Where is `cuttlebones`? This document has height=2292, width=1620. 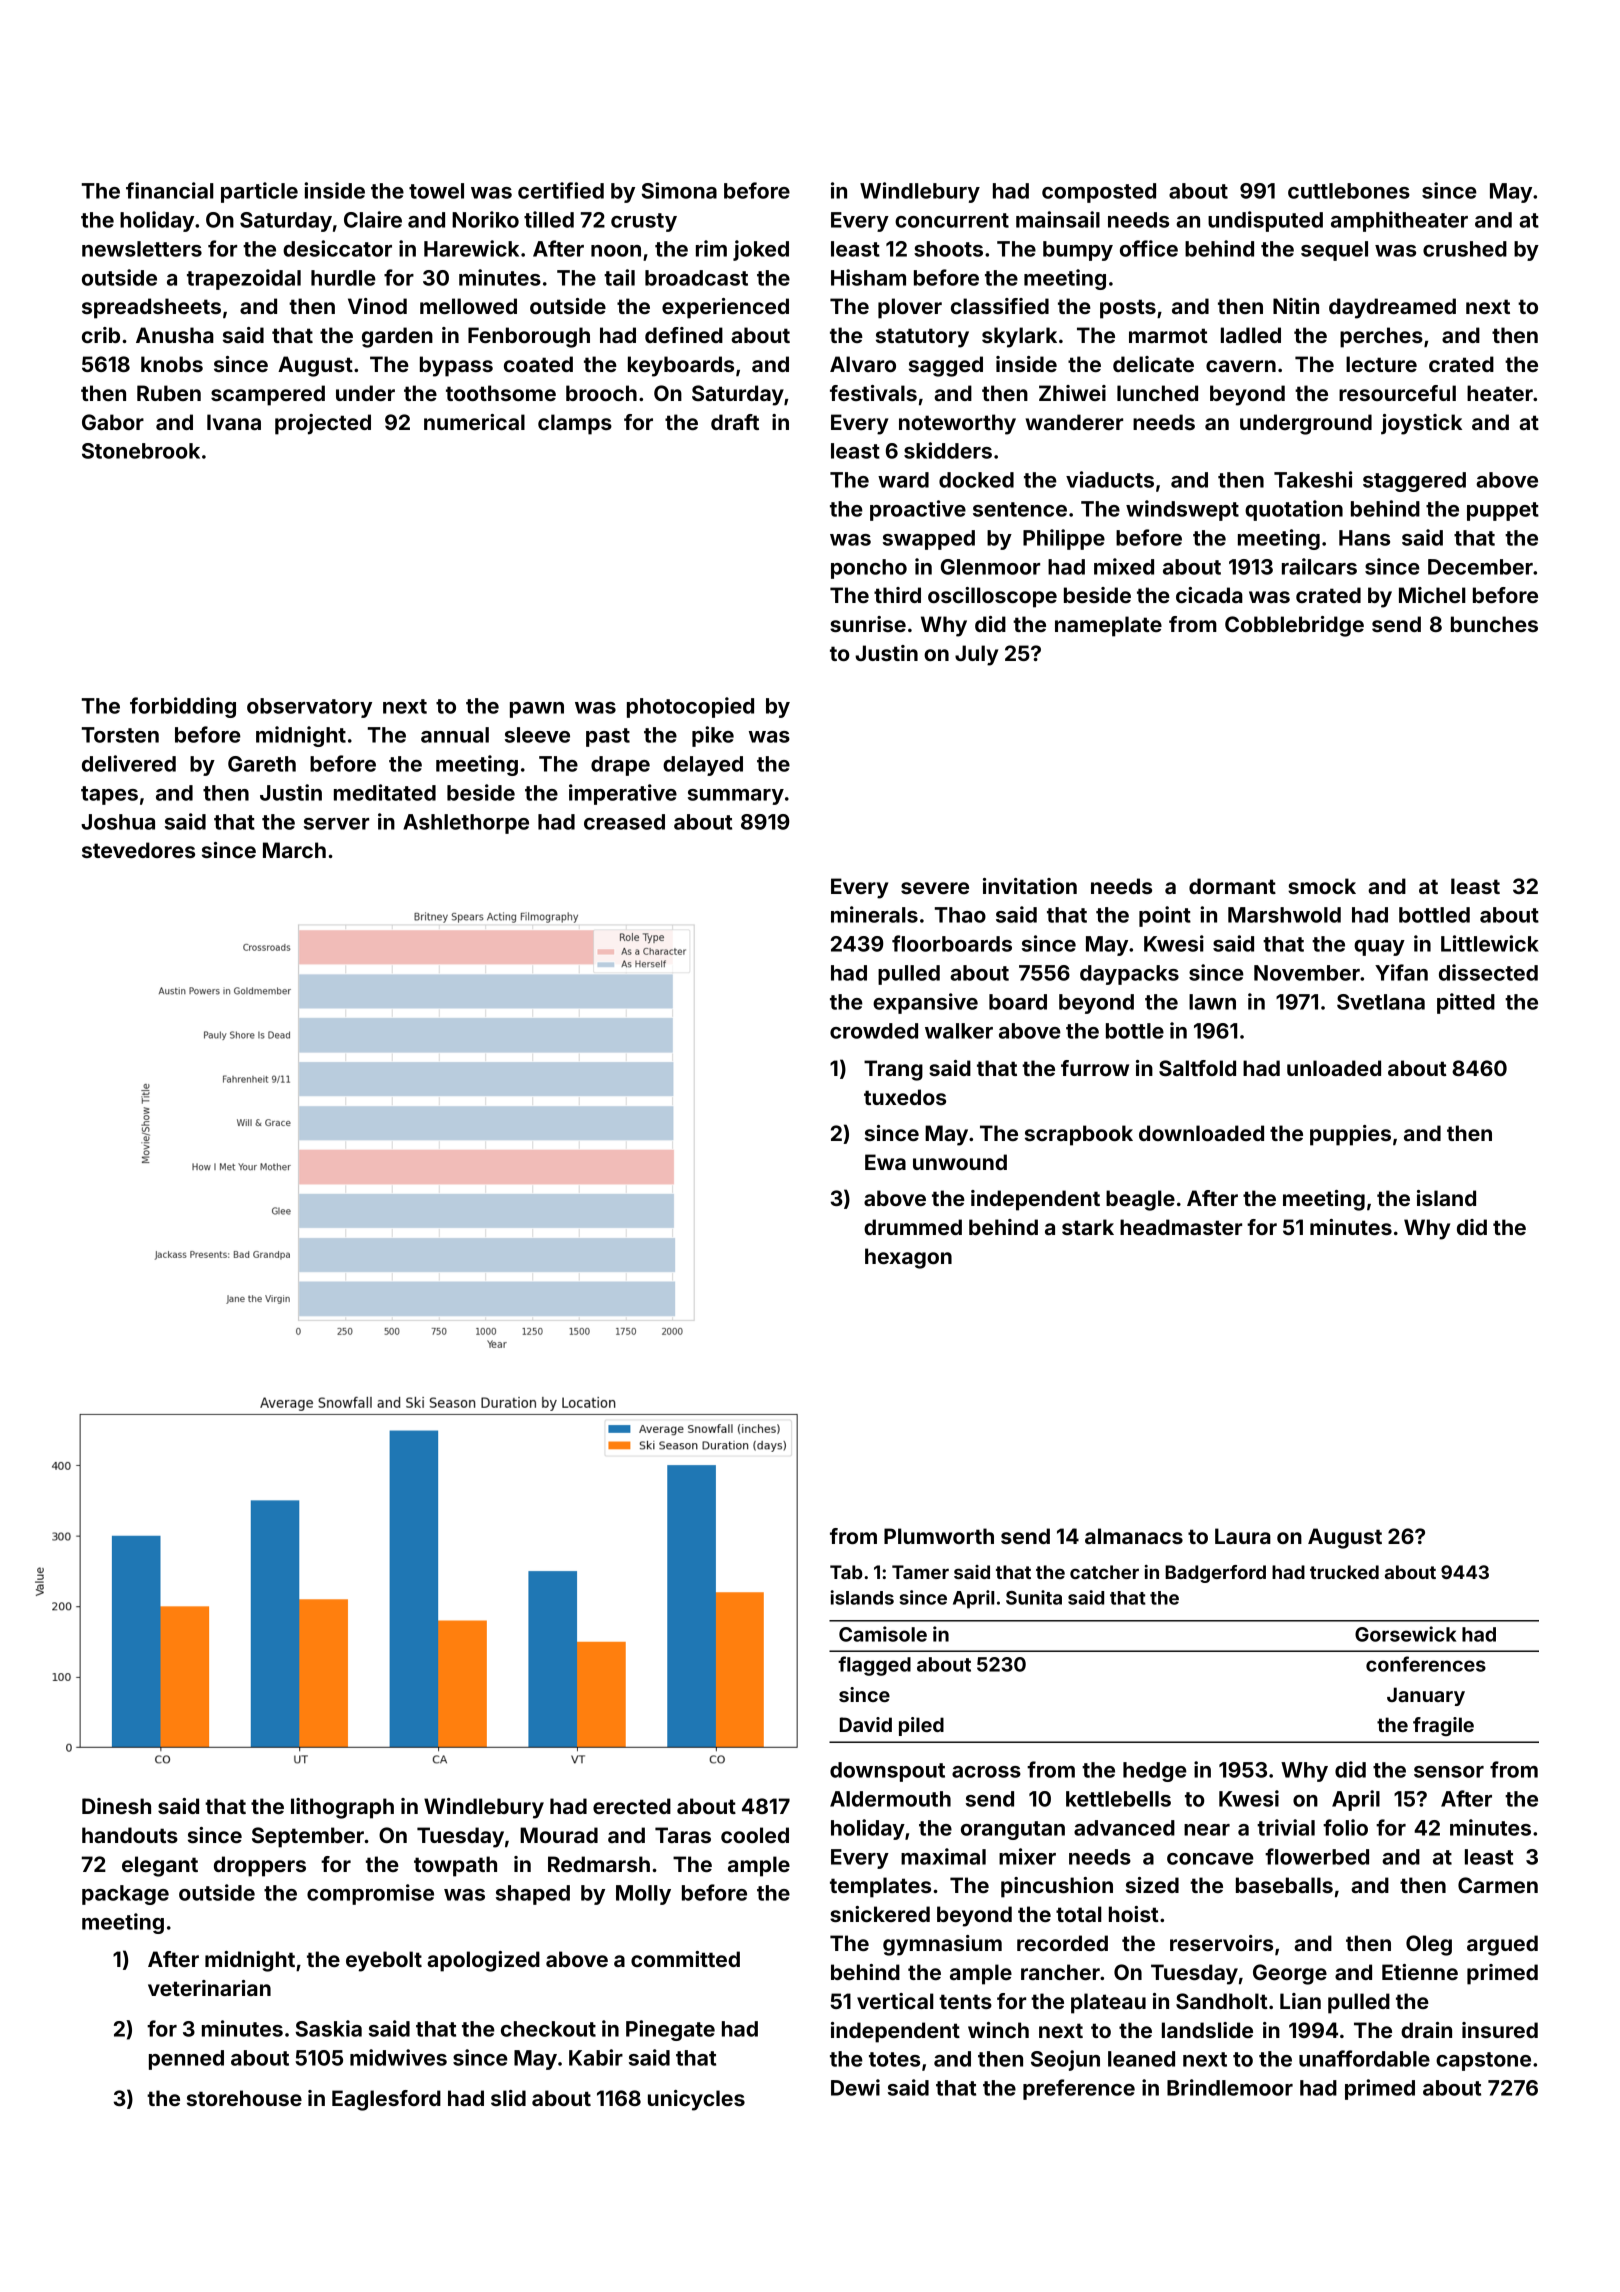
cuttlebones is located at coordinates (1349, 191).
